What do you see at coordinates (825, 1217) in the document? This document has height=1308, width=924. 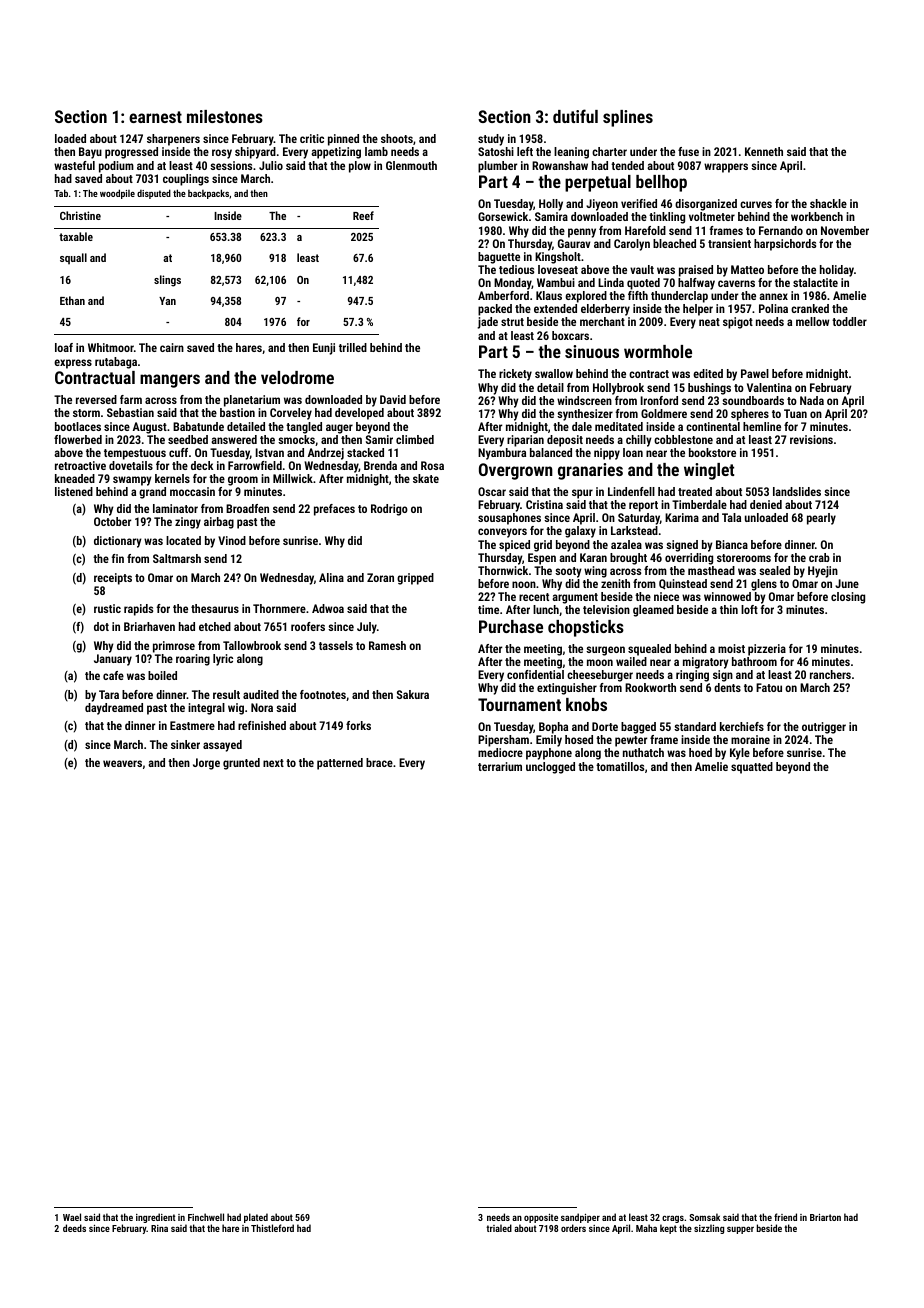 I see `Briarton` at bounding box center [825, 1217].
